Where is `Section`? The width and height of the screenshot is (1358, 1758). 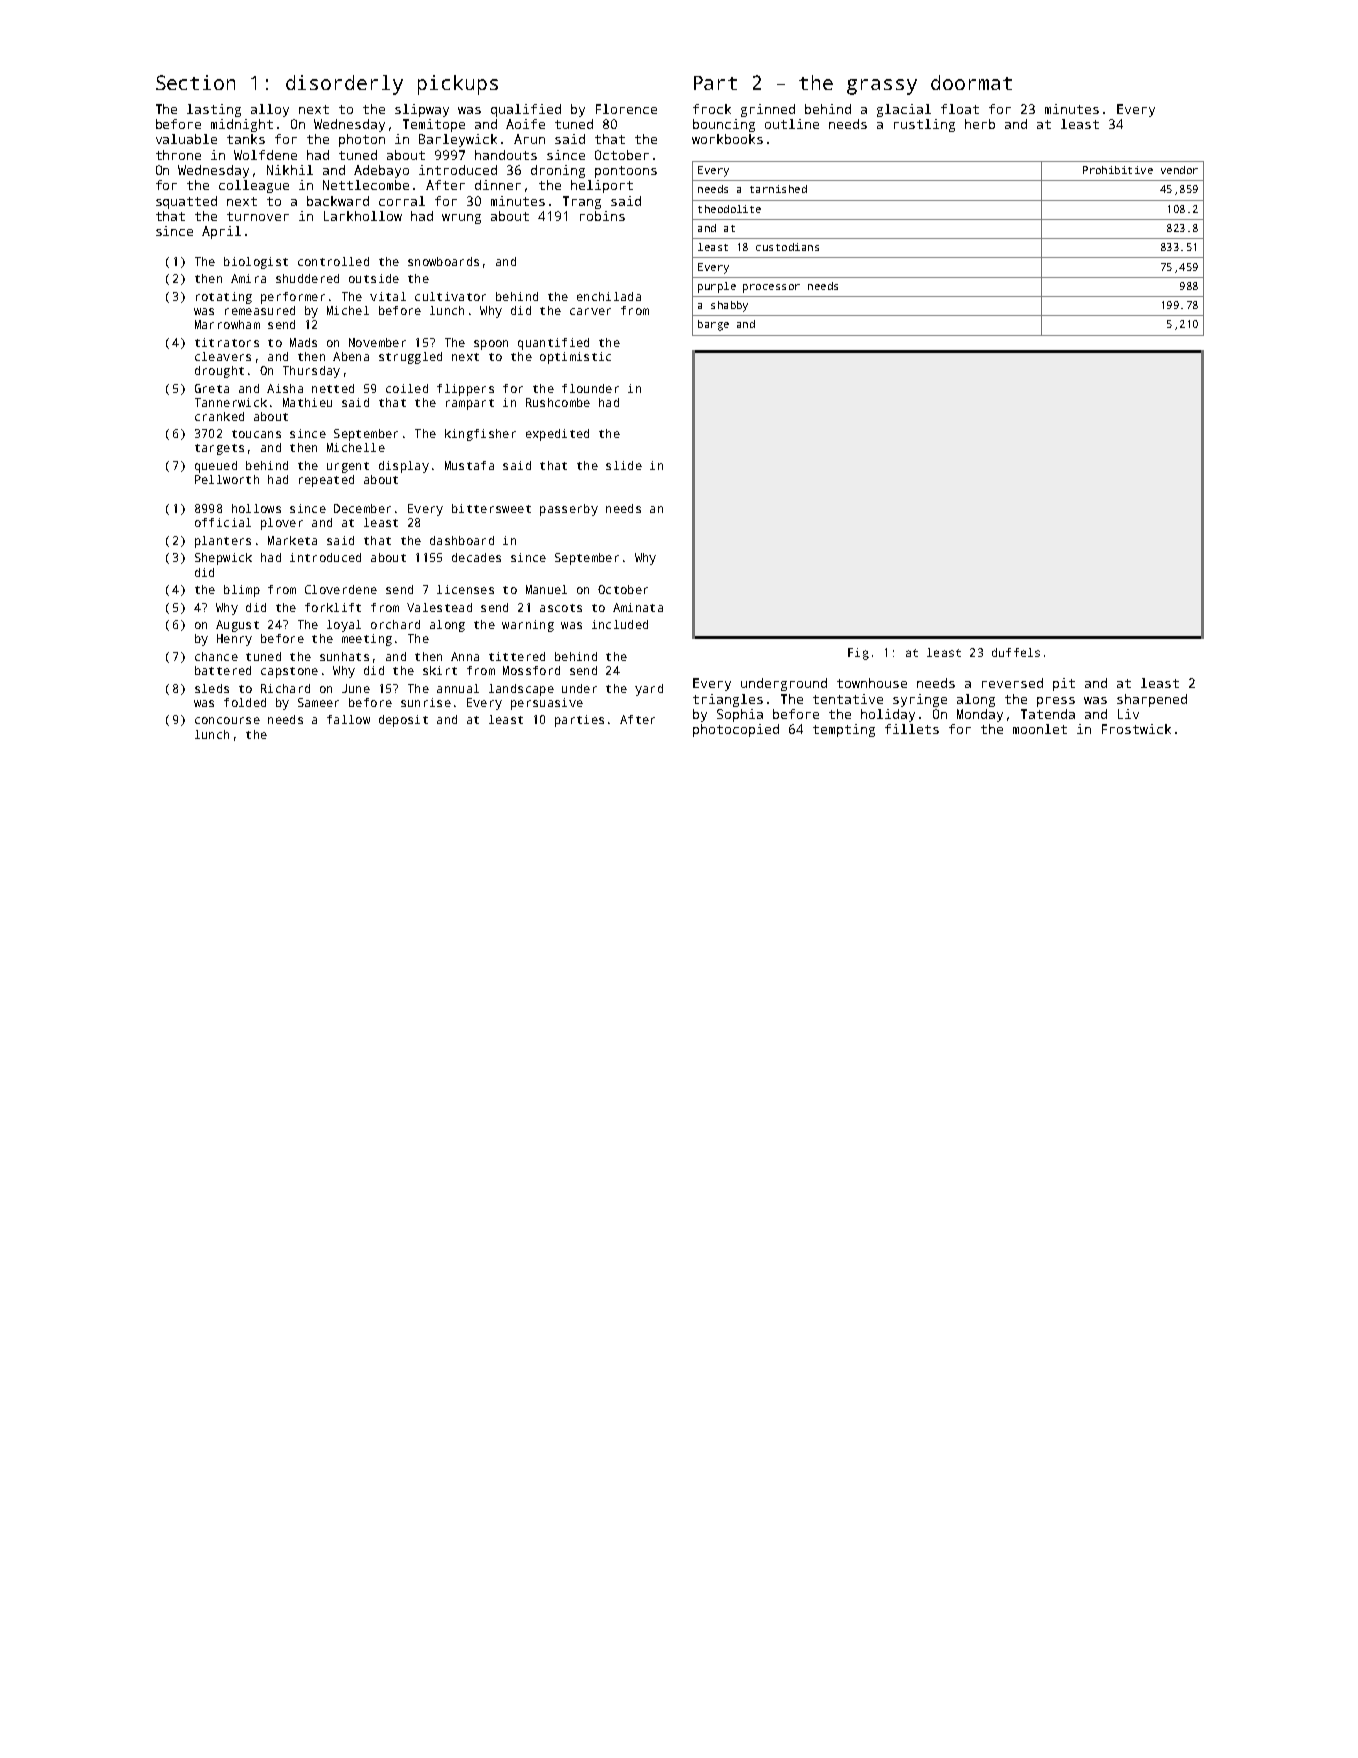 Section is located at coordinates (195, 82).
